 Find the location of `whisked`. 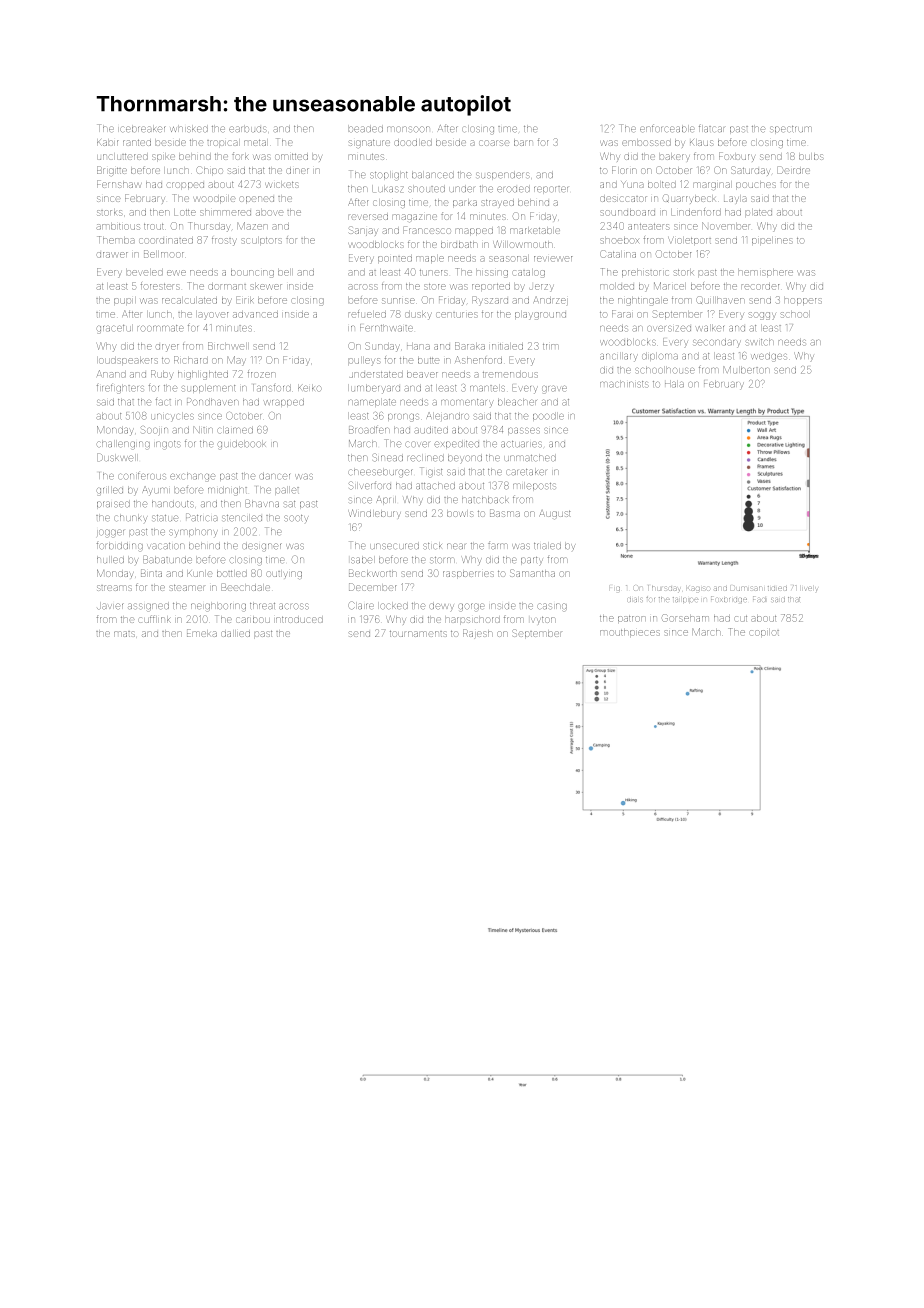

whisked is located at coordinates (189, 129).
